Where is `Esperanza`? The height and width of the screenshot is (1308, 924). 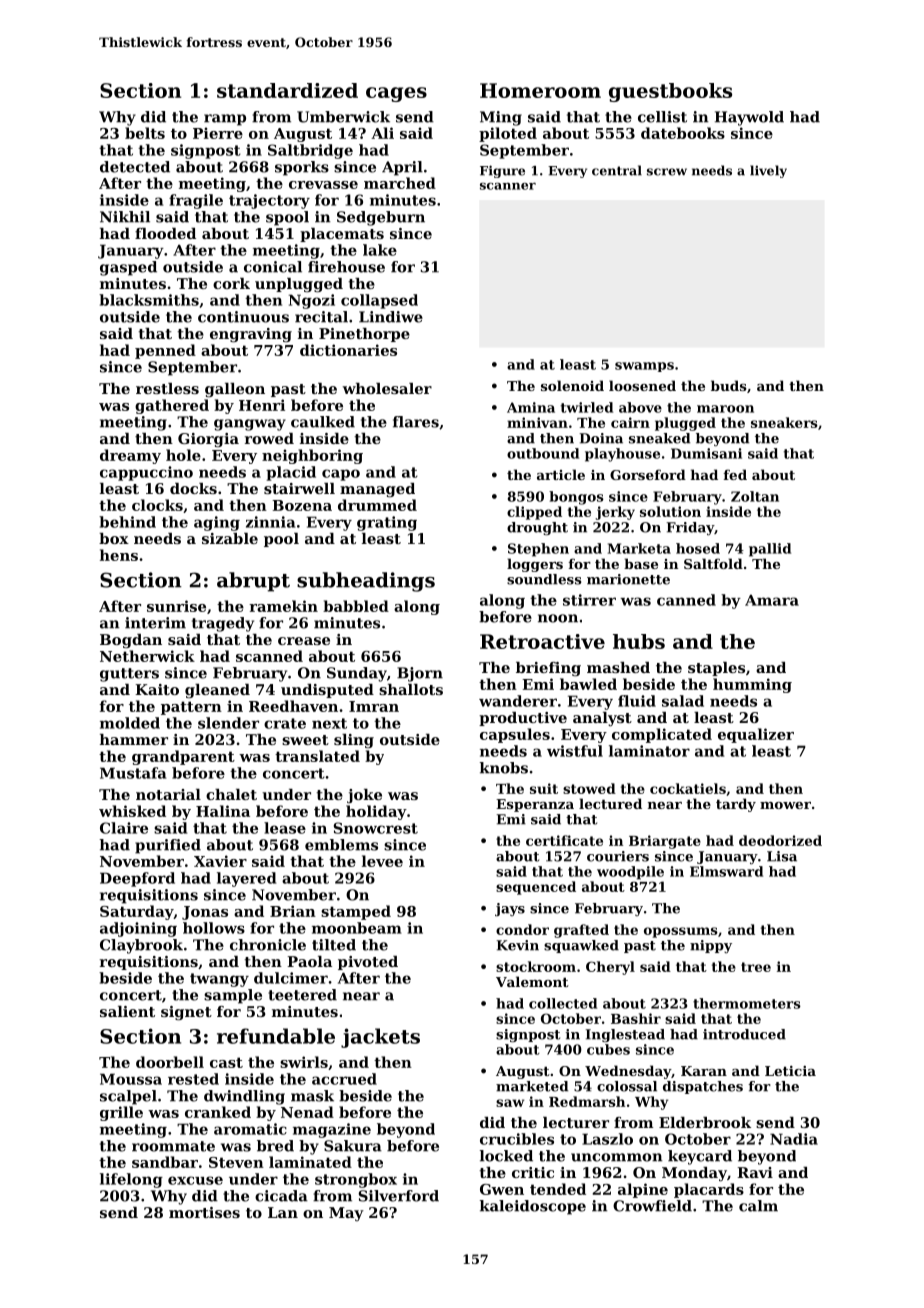 Esperanza is located at coordinates (535, 805).
